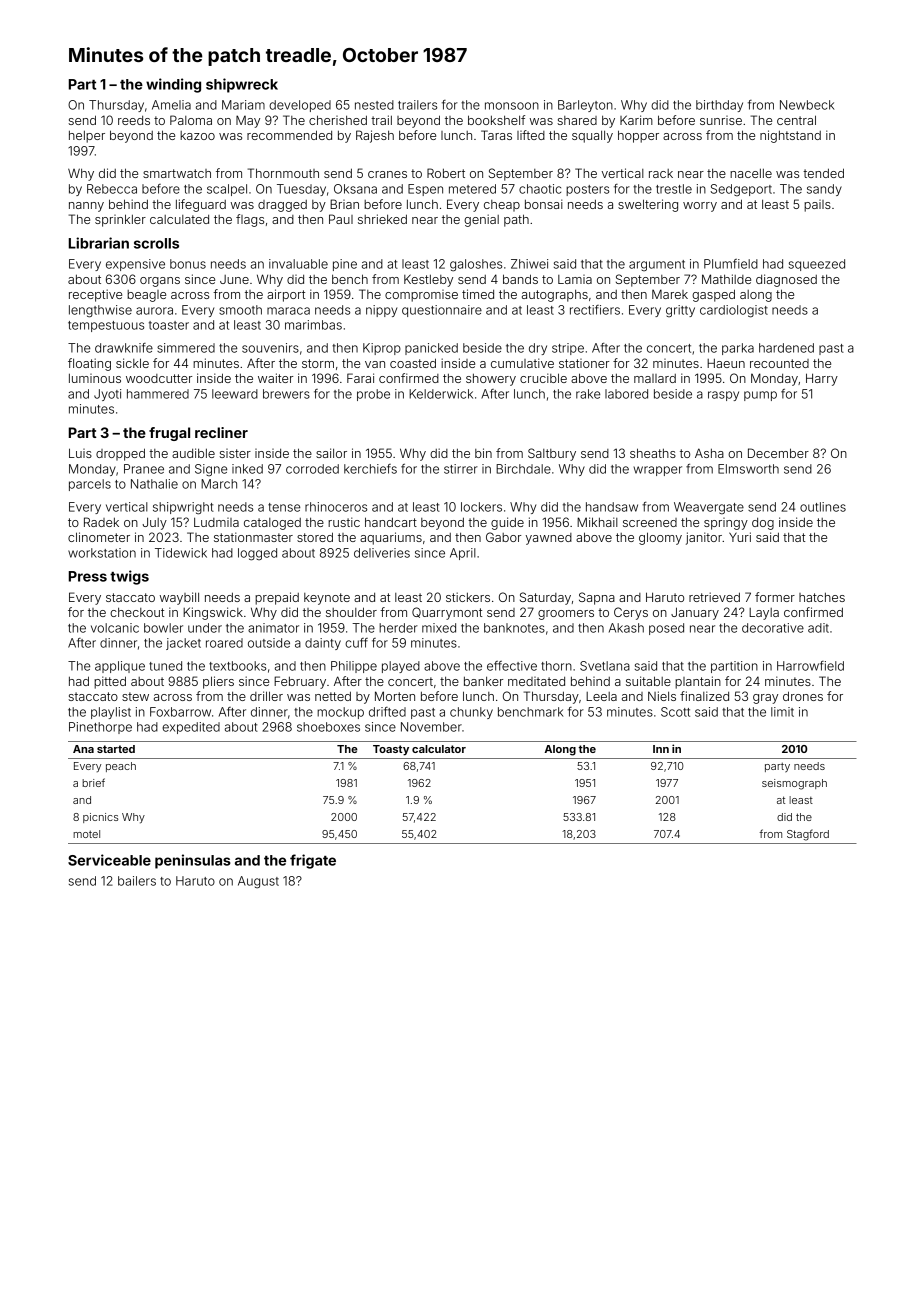  I want to click on crucible, so click(543, 378).
